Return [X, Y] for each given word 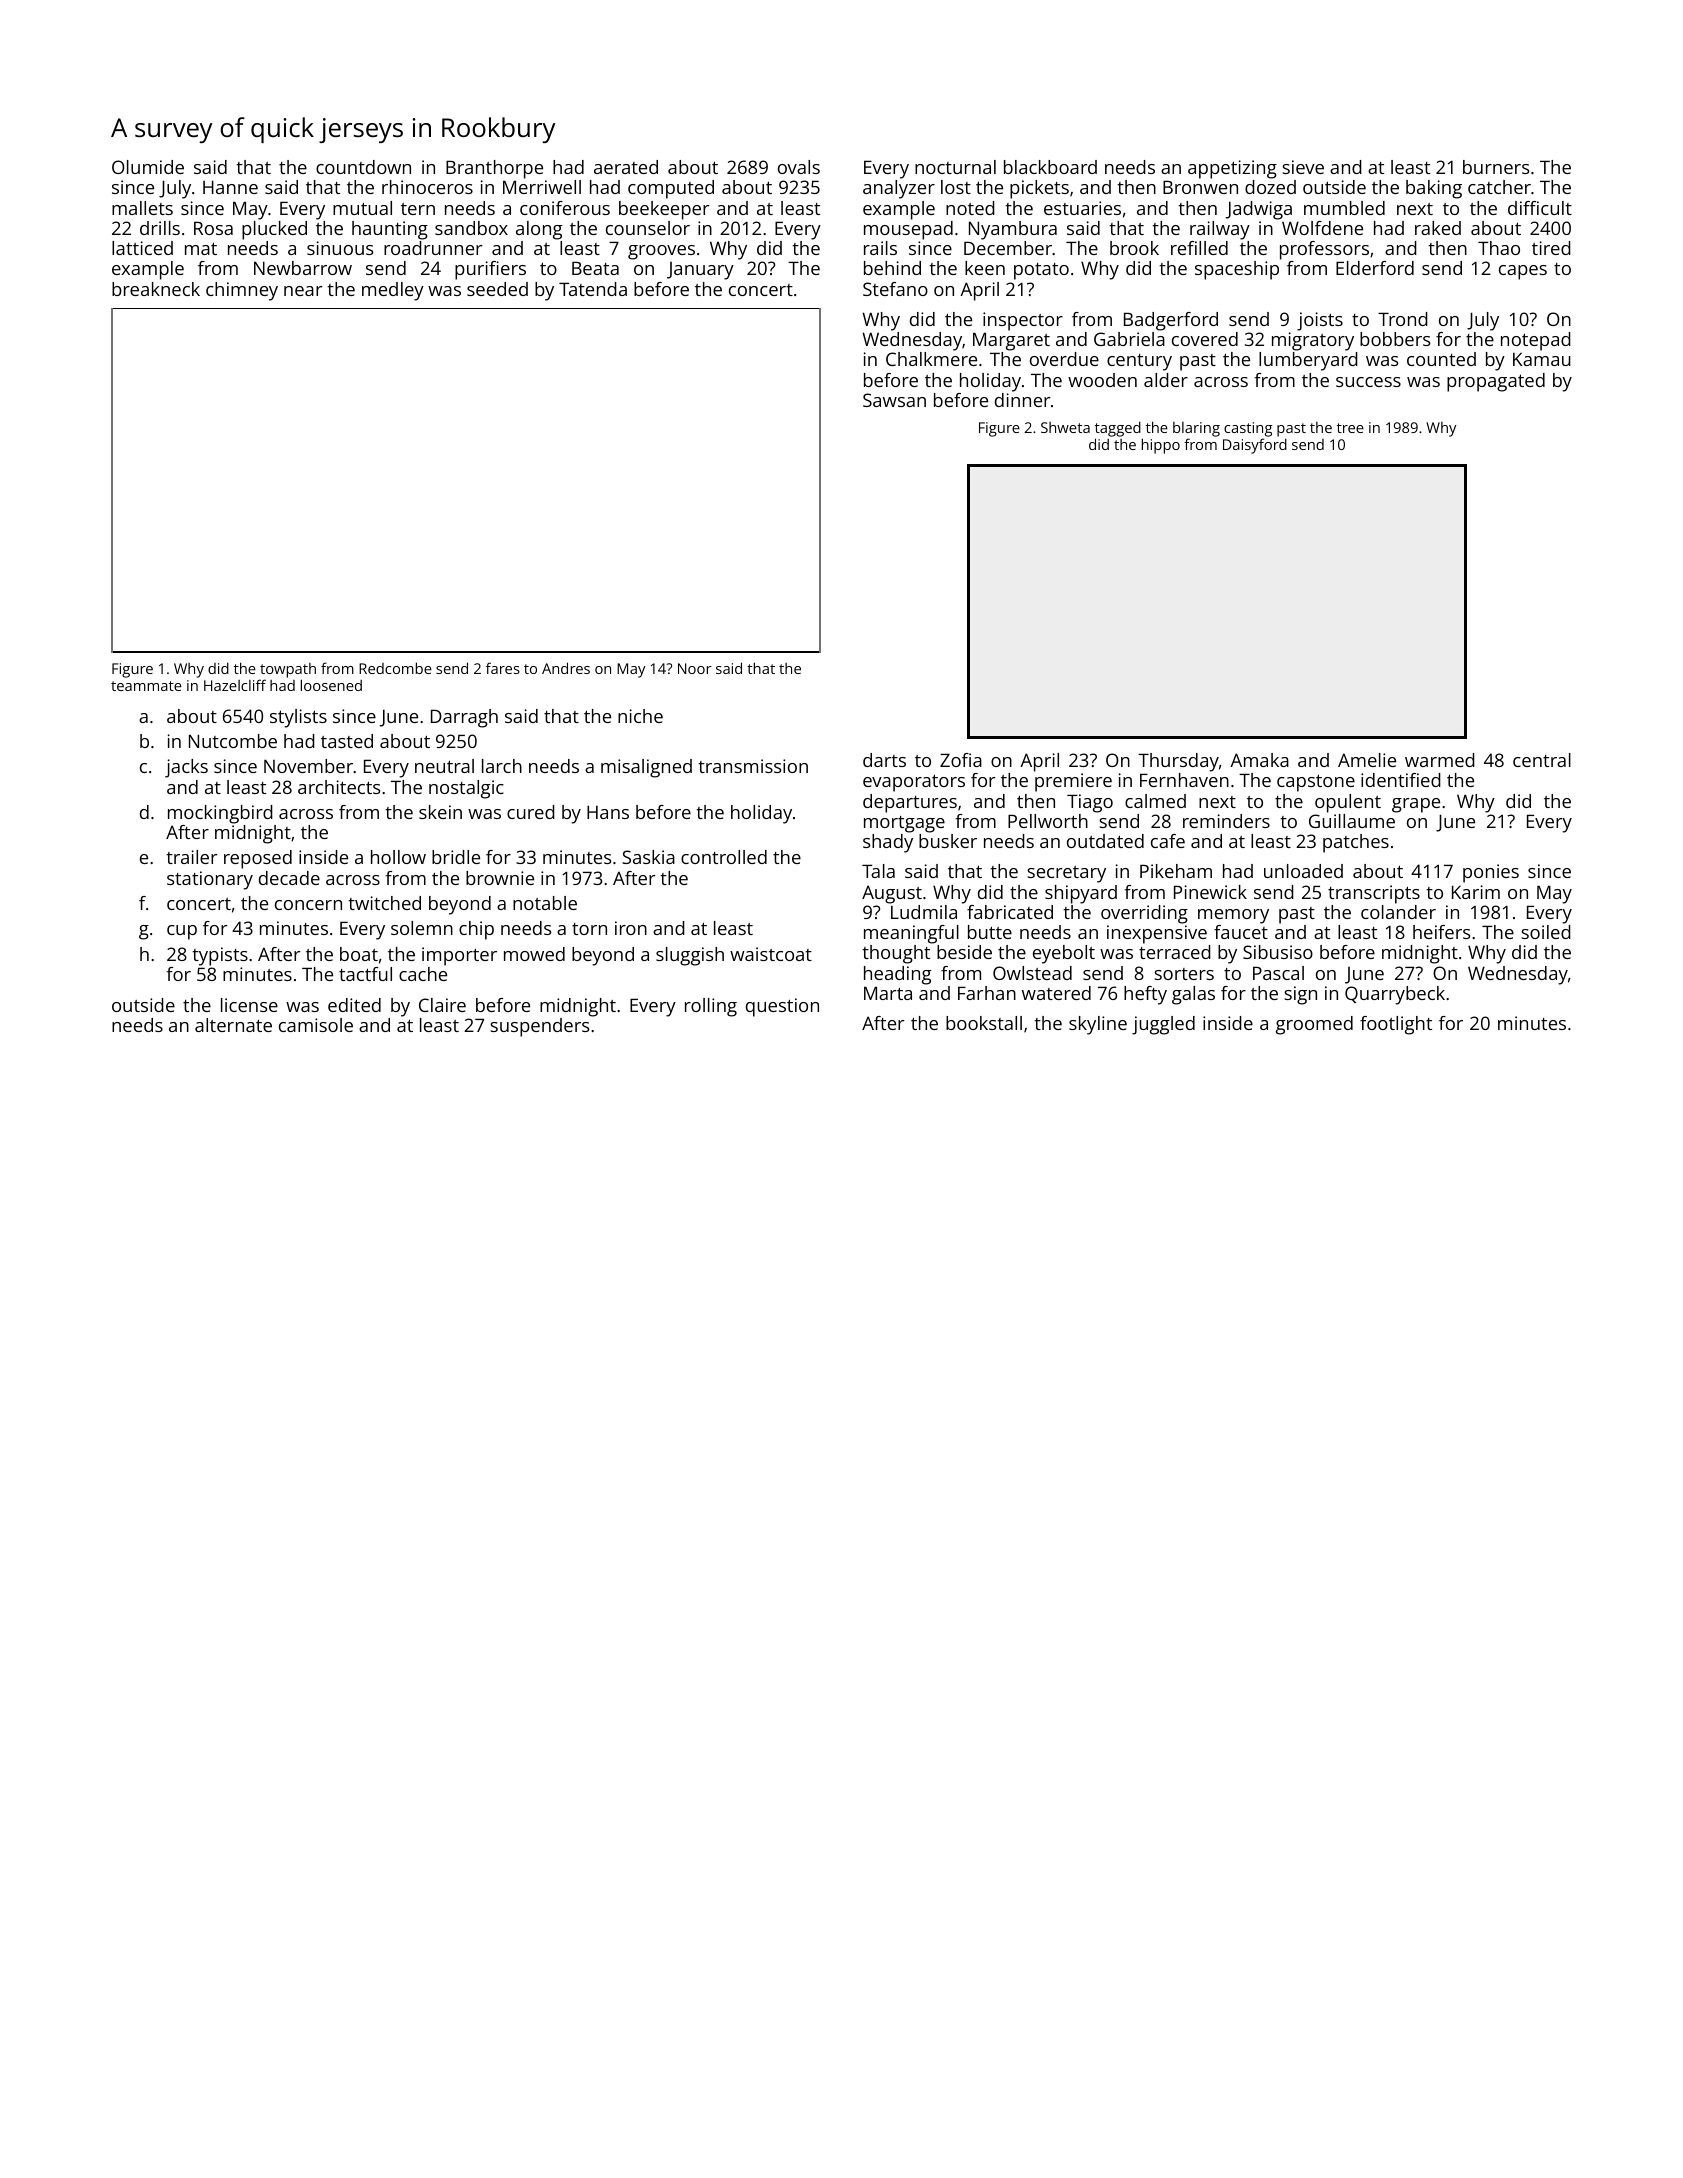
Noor [695, 668]
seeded [497, 289]
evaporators [914, 783]
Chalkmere [931, 359]
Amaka [1259, 760]
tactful [365, 974]
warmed [1440, 760]
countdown [363, 167]
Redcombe [395, 668]
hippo [1161, 446]
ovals [799, 167]
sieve [1303, 167]
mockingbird [220, 814]
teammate [146, 686]
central [1542, 760]
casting [1248, 429]
